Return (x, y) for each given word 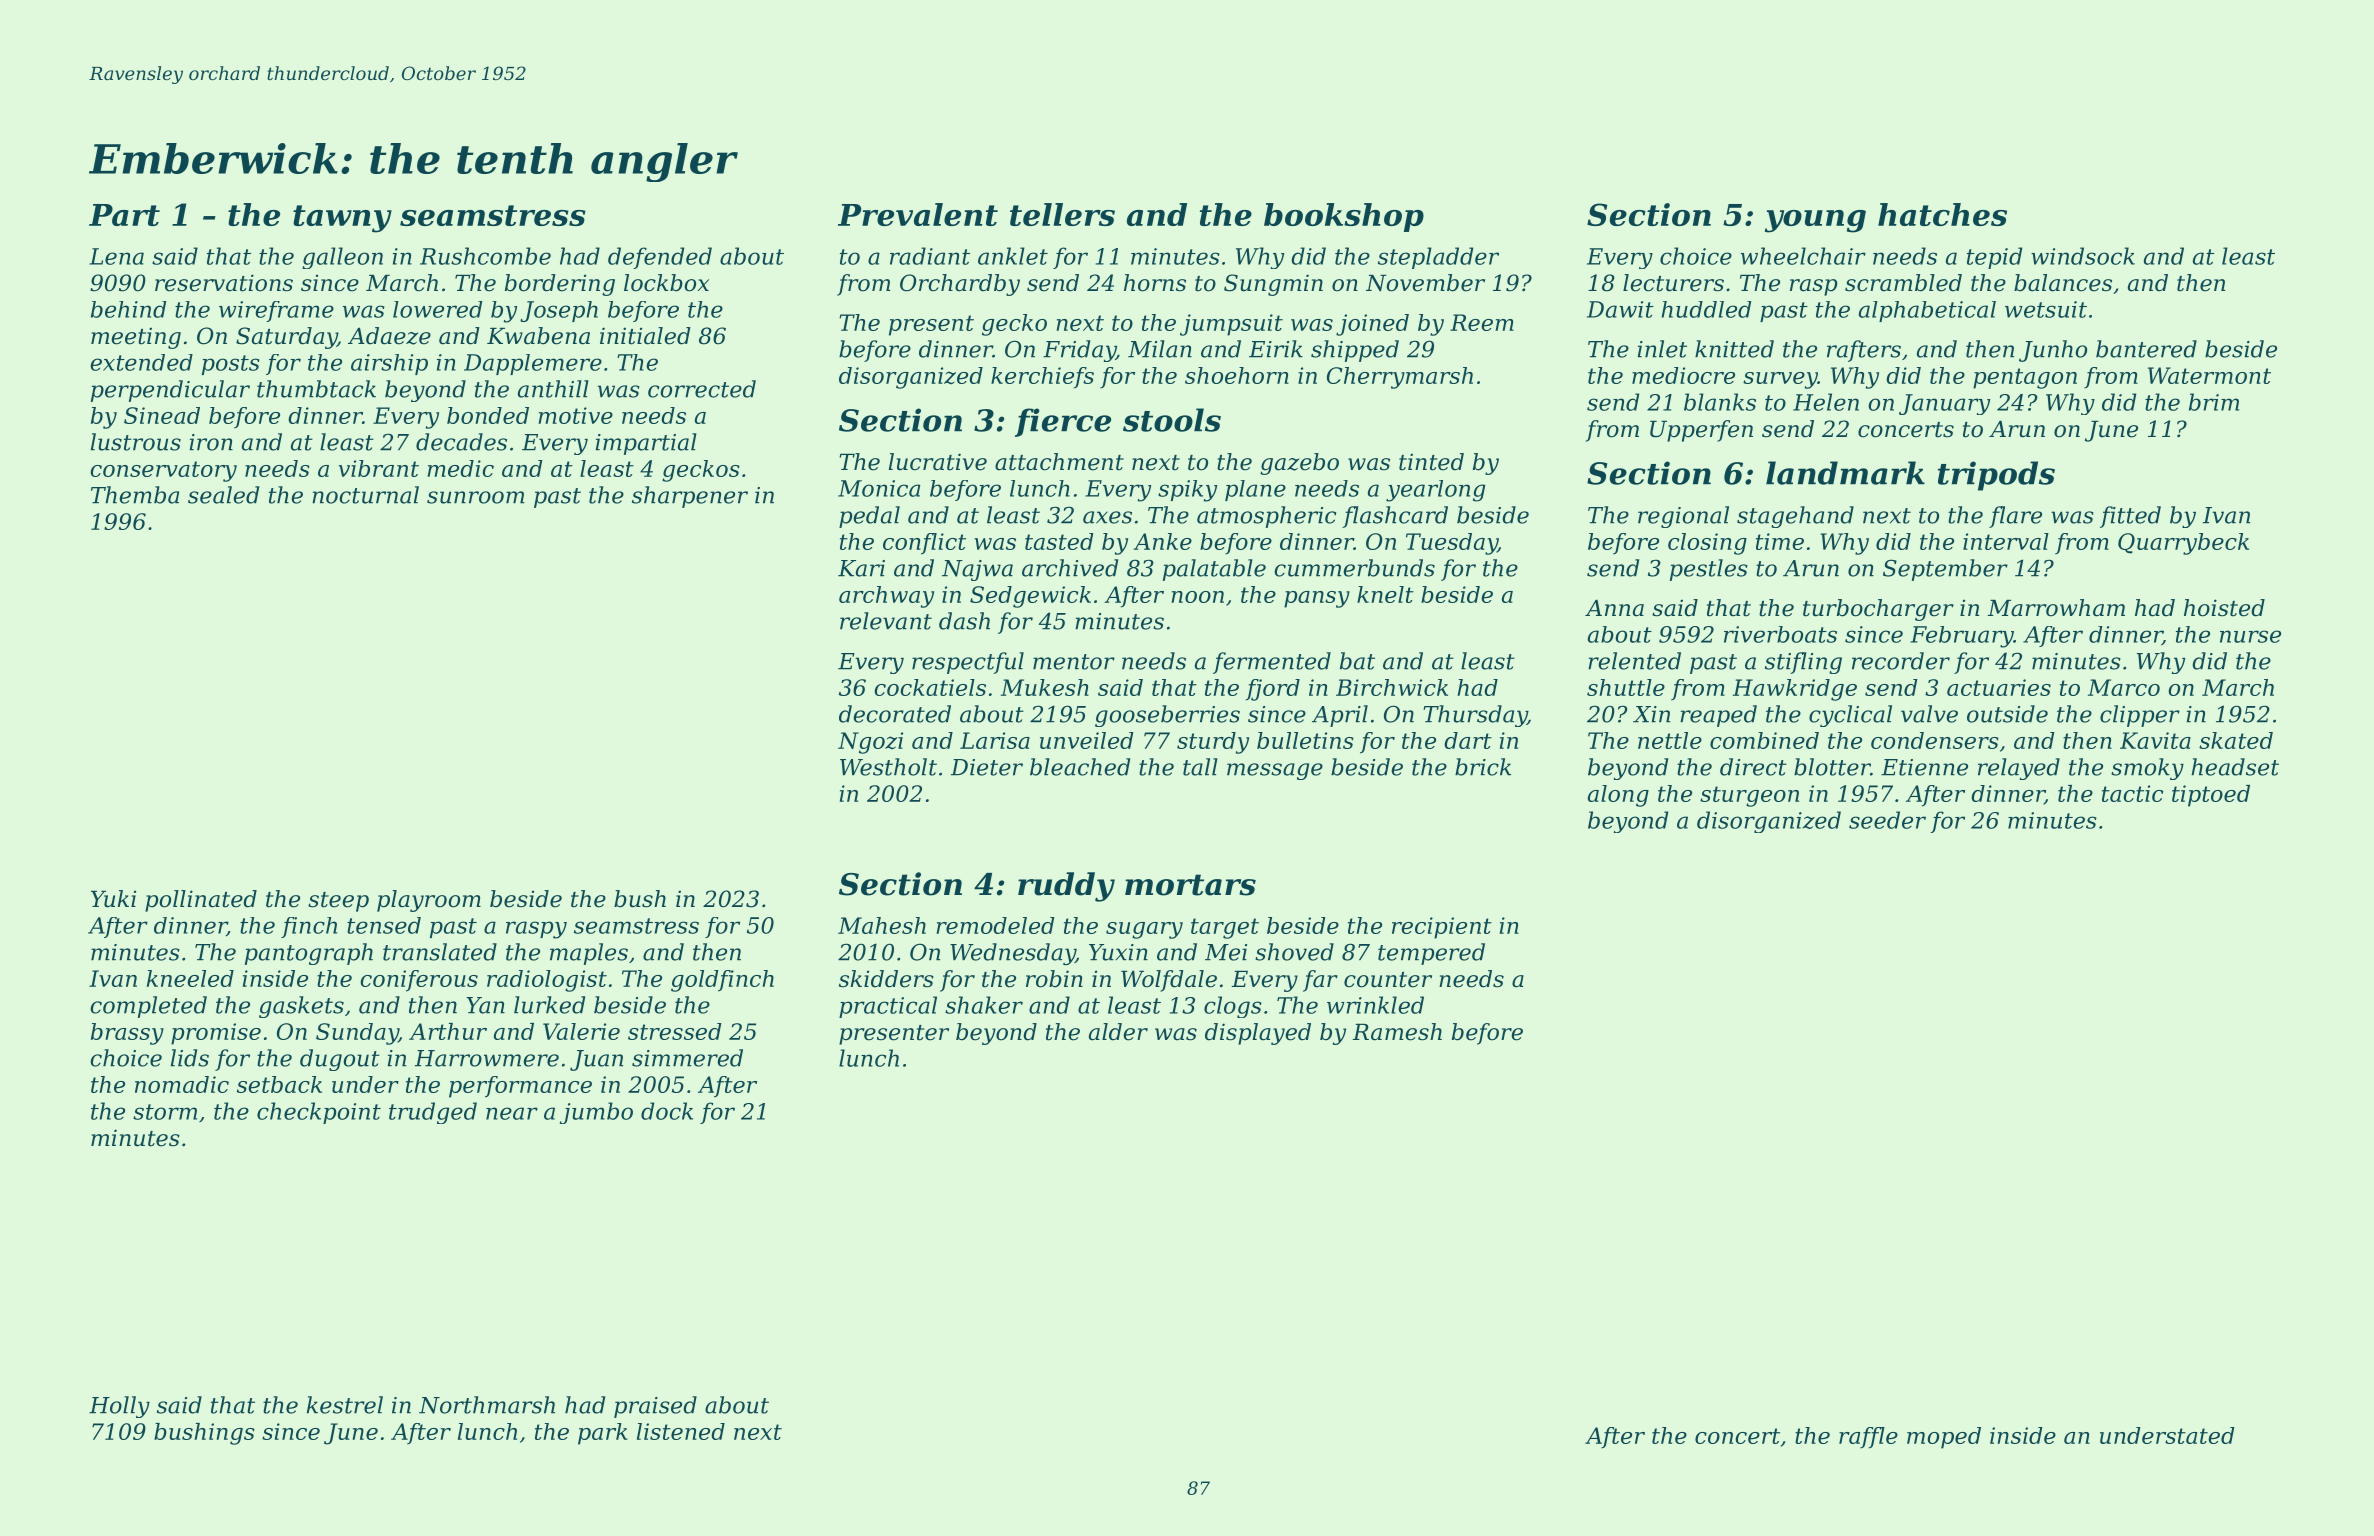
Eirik (1276, 348)
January (1944, 404)
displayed (1258, 1034)
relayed (2019, 769)
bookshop (1344, 217)
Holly (119, 1407)
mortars (1190, 885)
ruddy (1066, 887)
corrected (702, 389)
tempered (1431, 954)
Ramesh (1397, 1032)
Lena (116, 256)
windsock (2083, 256)
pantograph (309, 954)
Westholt (888, 767)
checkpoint (319, 1113)
